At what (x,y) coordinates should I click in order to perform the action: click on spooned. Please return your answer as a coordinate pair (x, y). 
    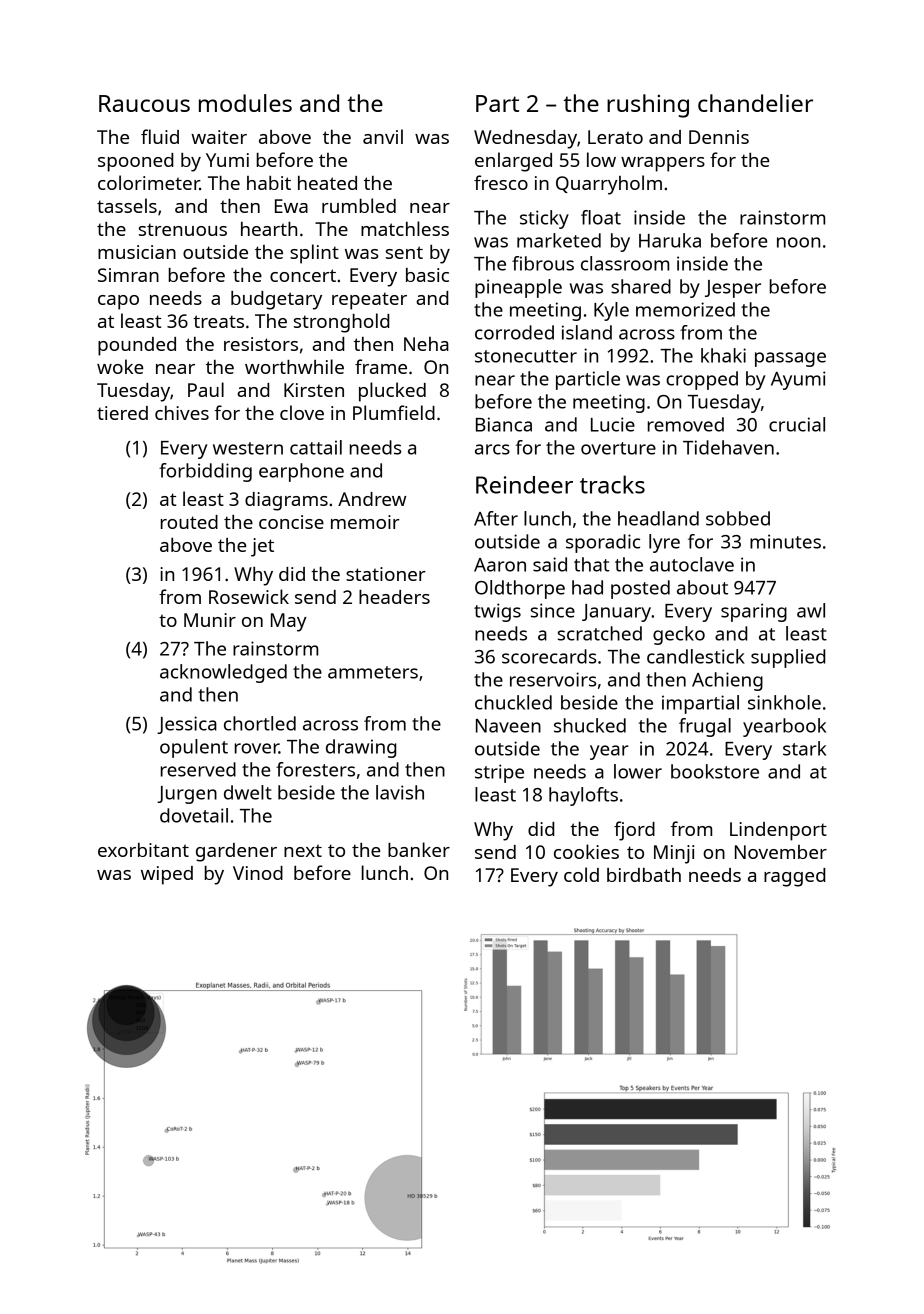
    Looking at the image, I should click on (135, 162).
